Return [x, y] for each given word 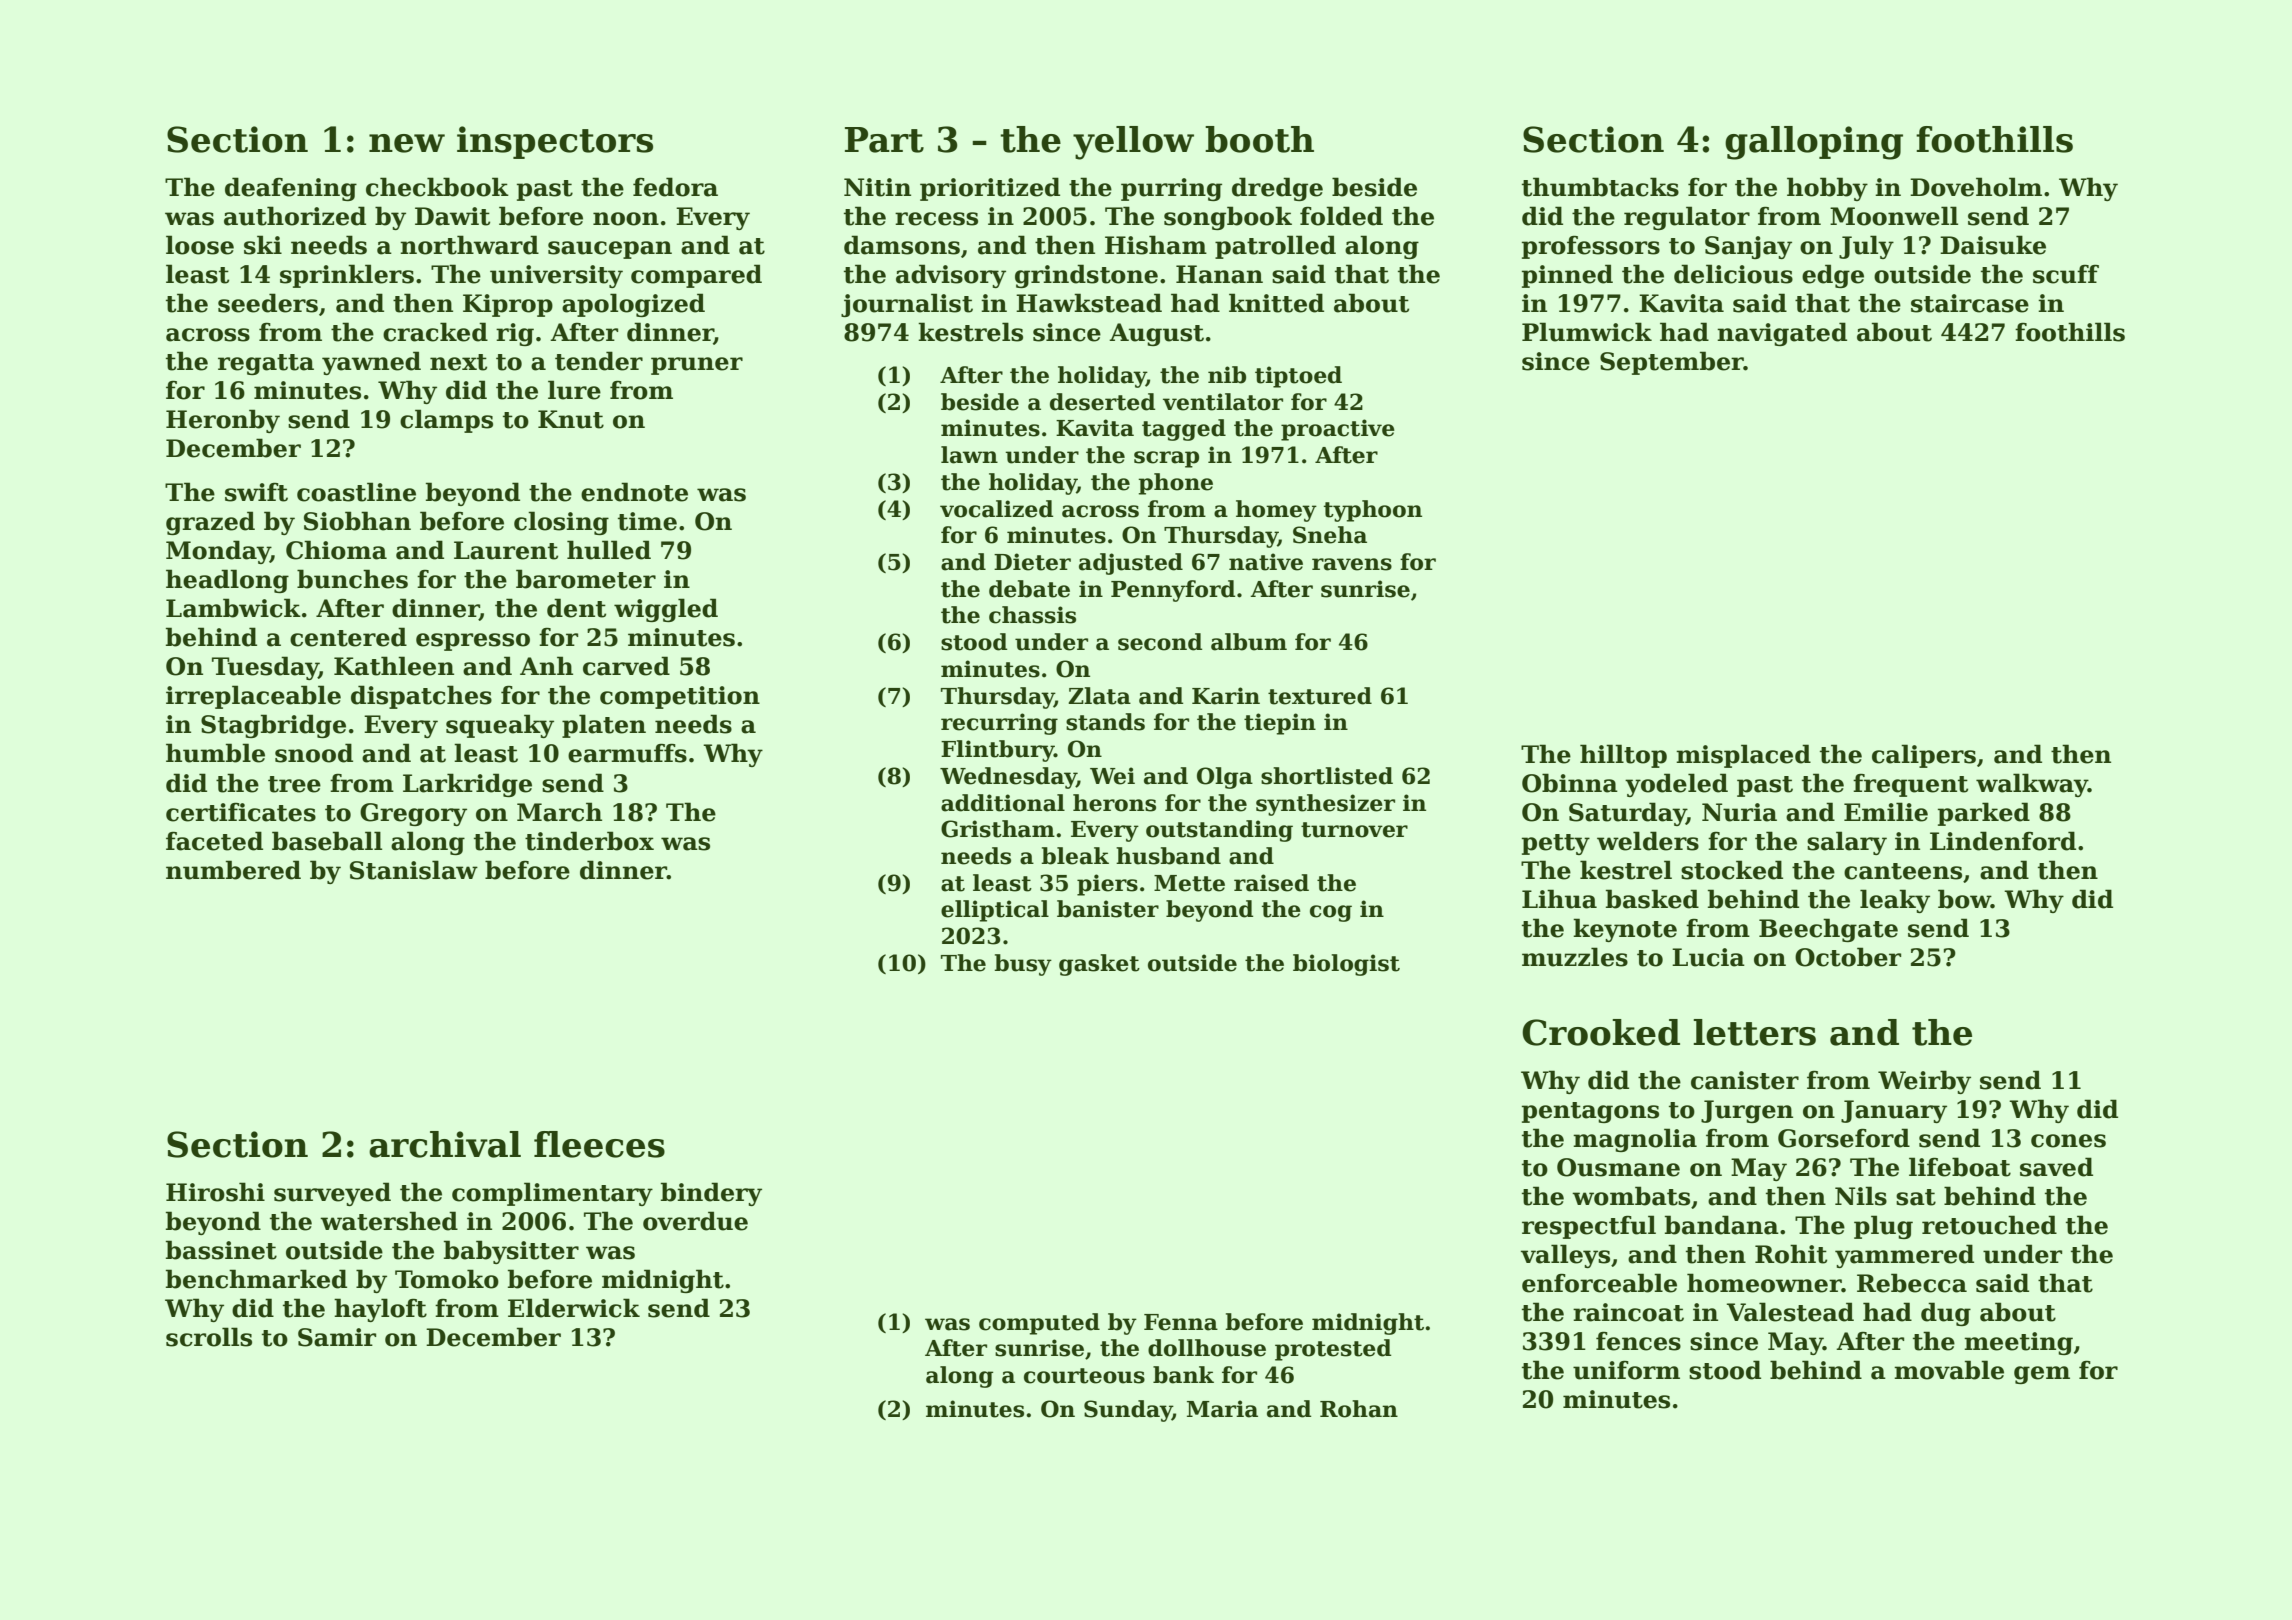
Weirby [1924, 1082]
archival [445, 1144]
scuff [2066, 274]
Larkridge [467, 785]
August [1156, 334]
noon [626, 219]
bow [1964, 899]
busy [1023, 965]
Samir [337, 1337]
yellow [1133, 143]
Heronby [223, 421]
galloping [1814, 143]
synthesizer [1325, 805]
